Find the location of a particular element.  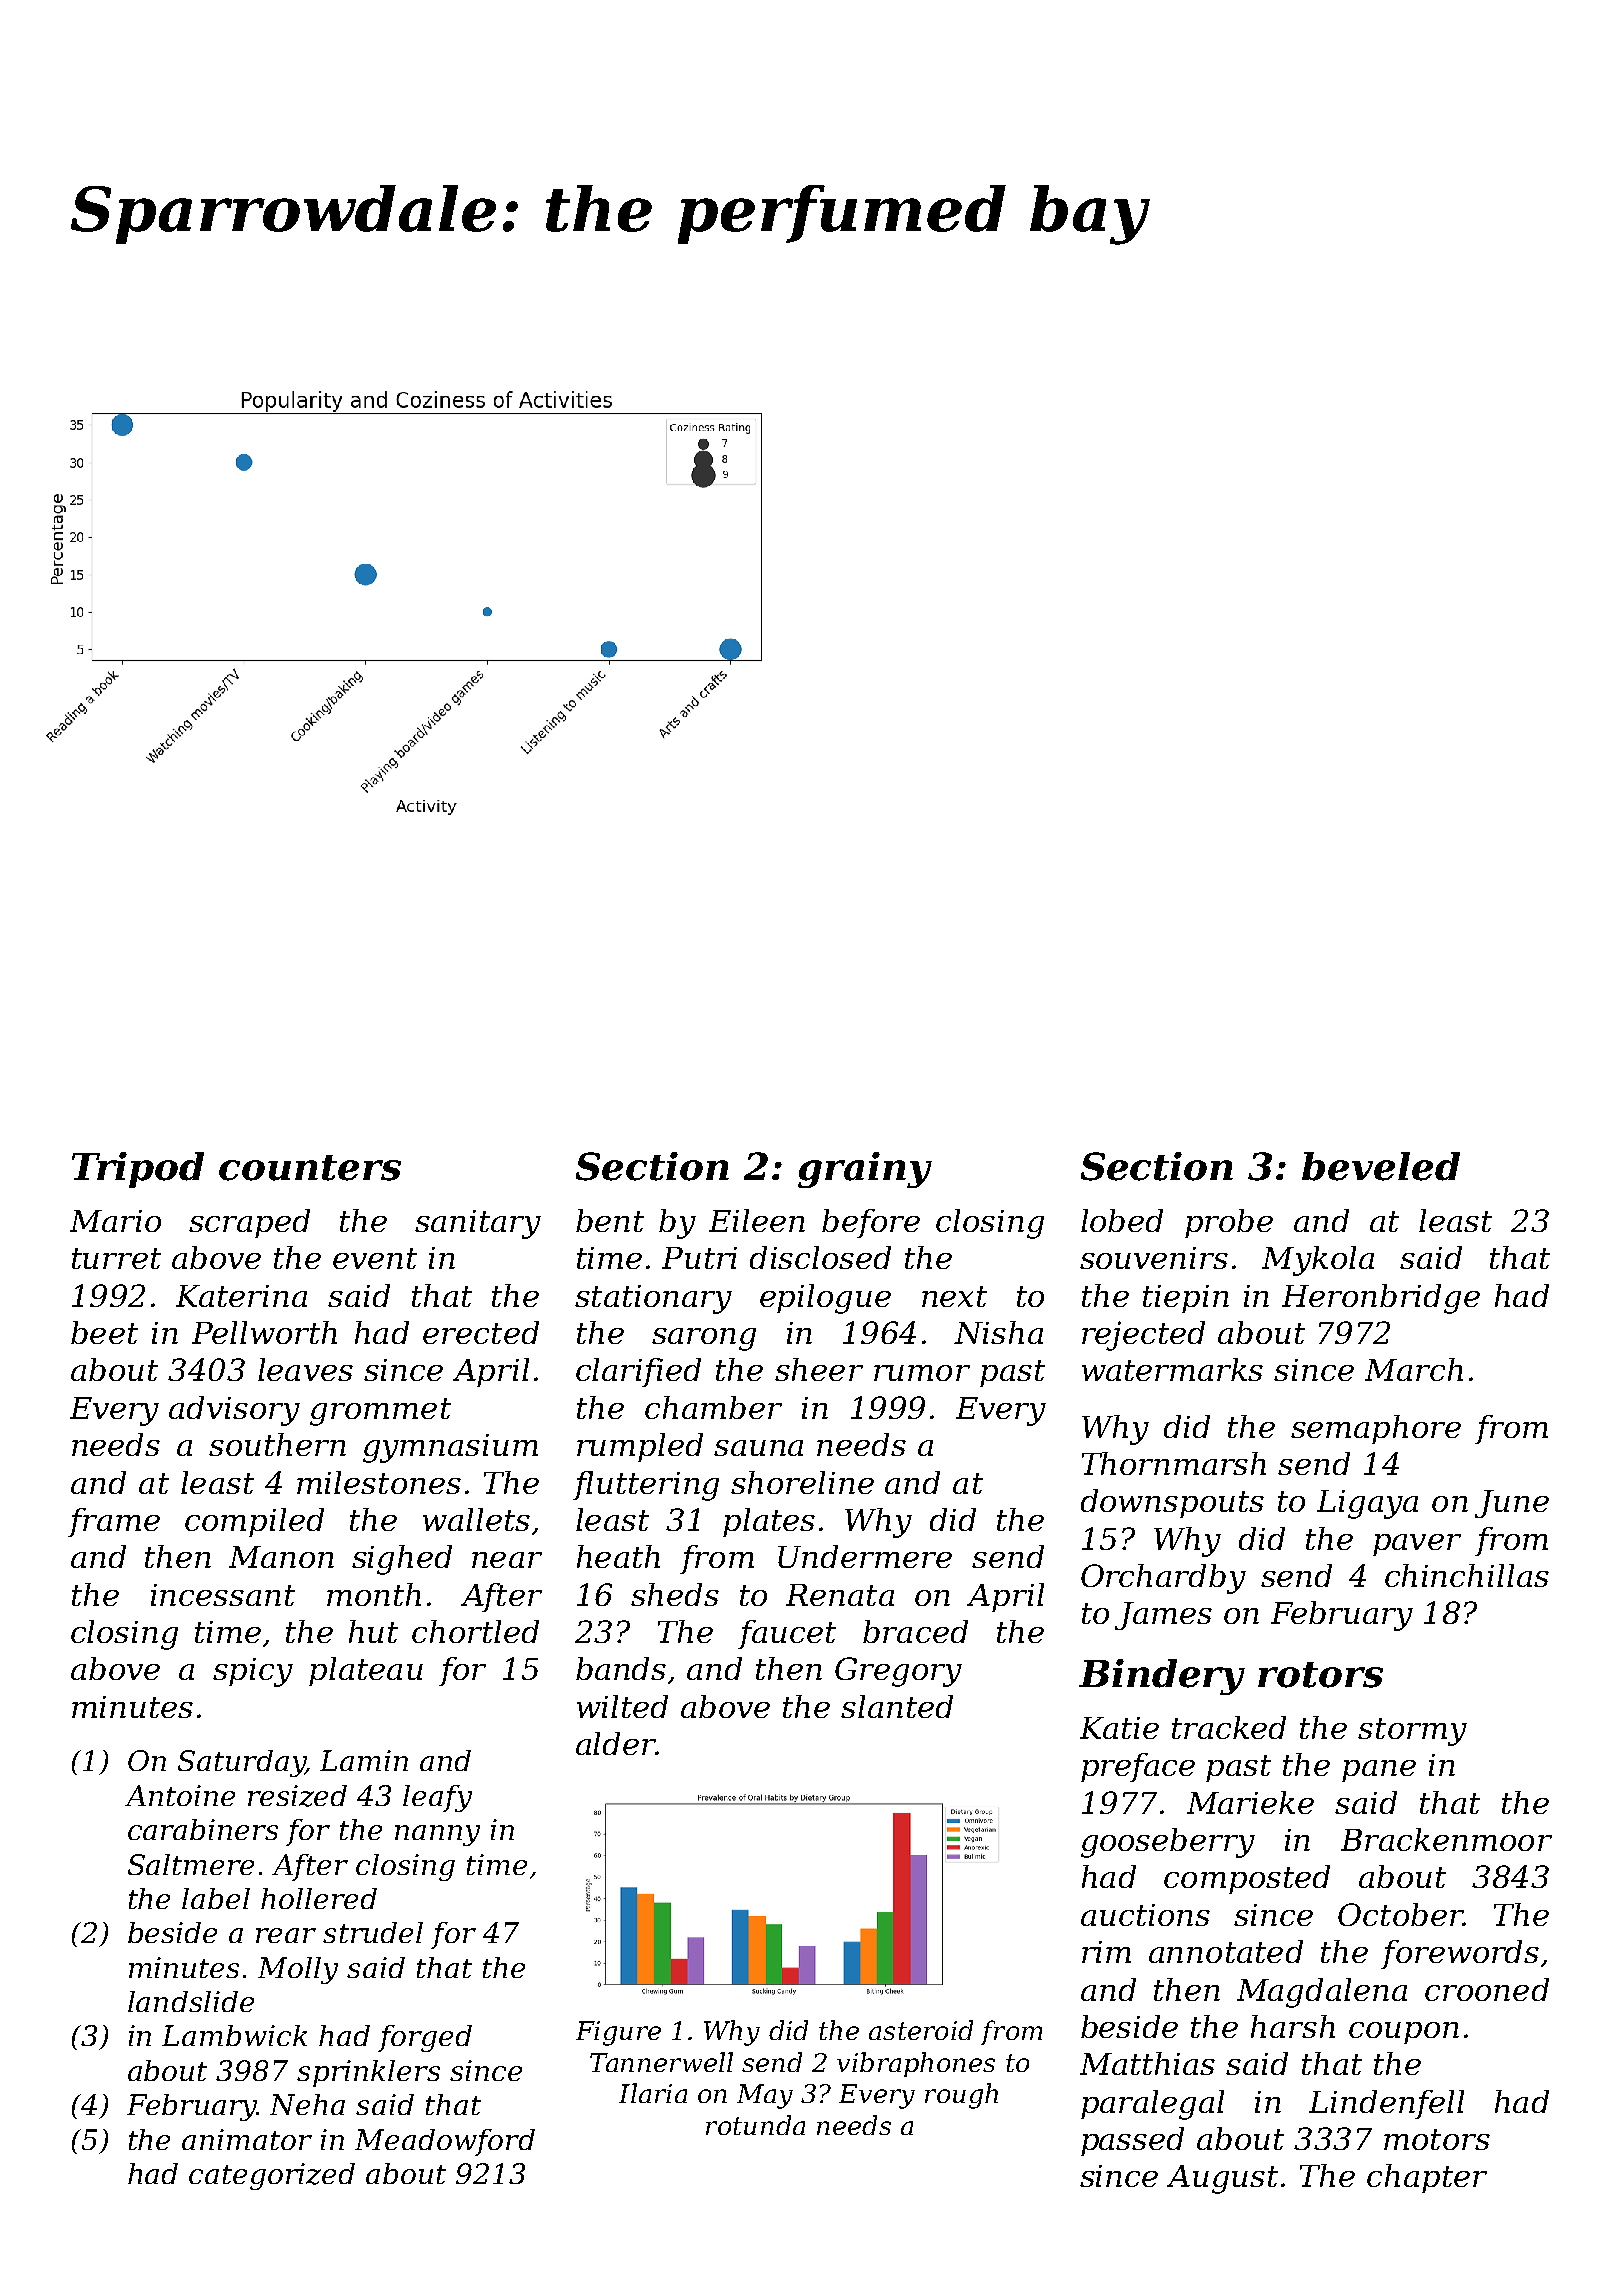

pane is located at coordinates (1379, 1771).
